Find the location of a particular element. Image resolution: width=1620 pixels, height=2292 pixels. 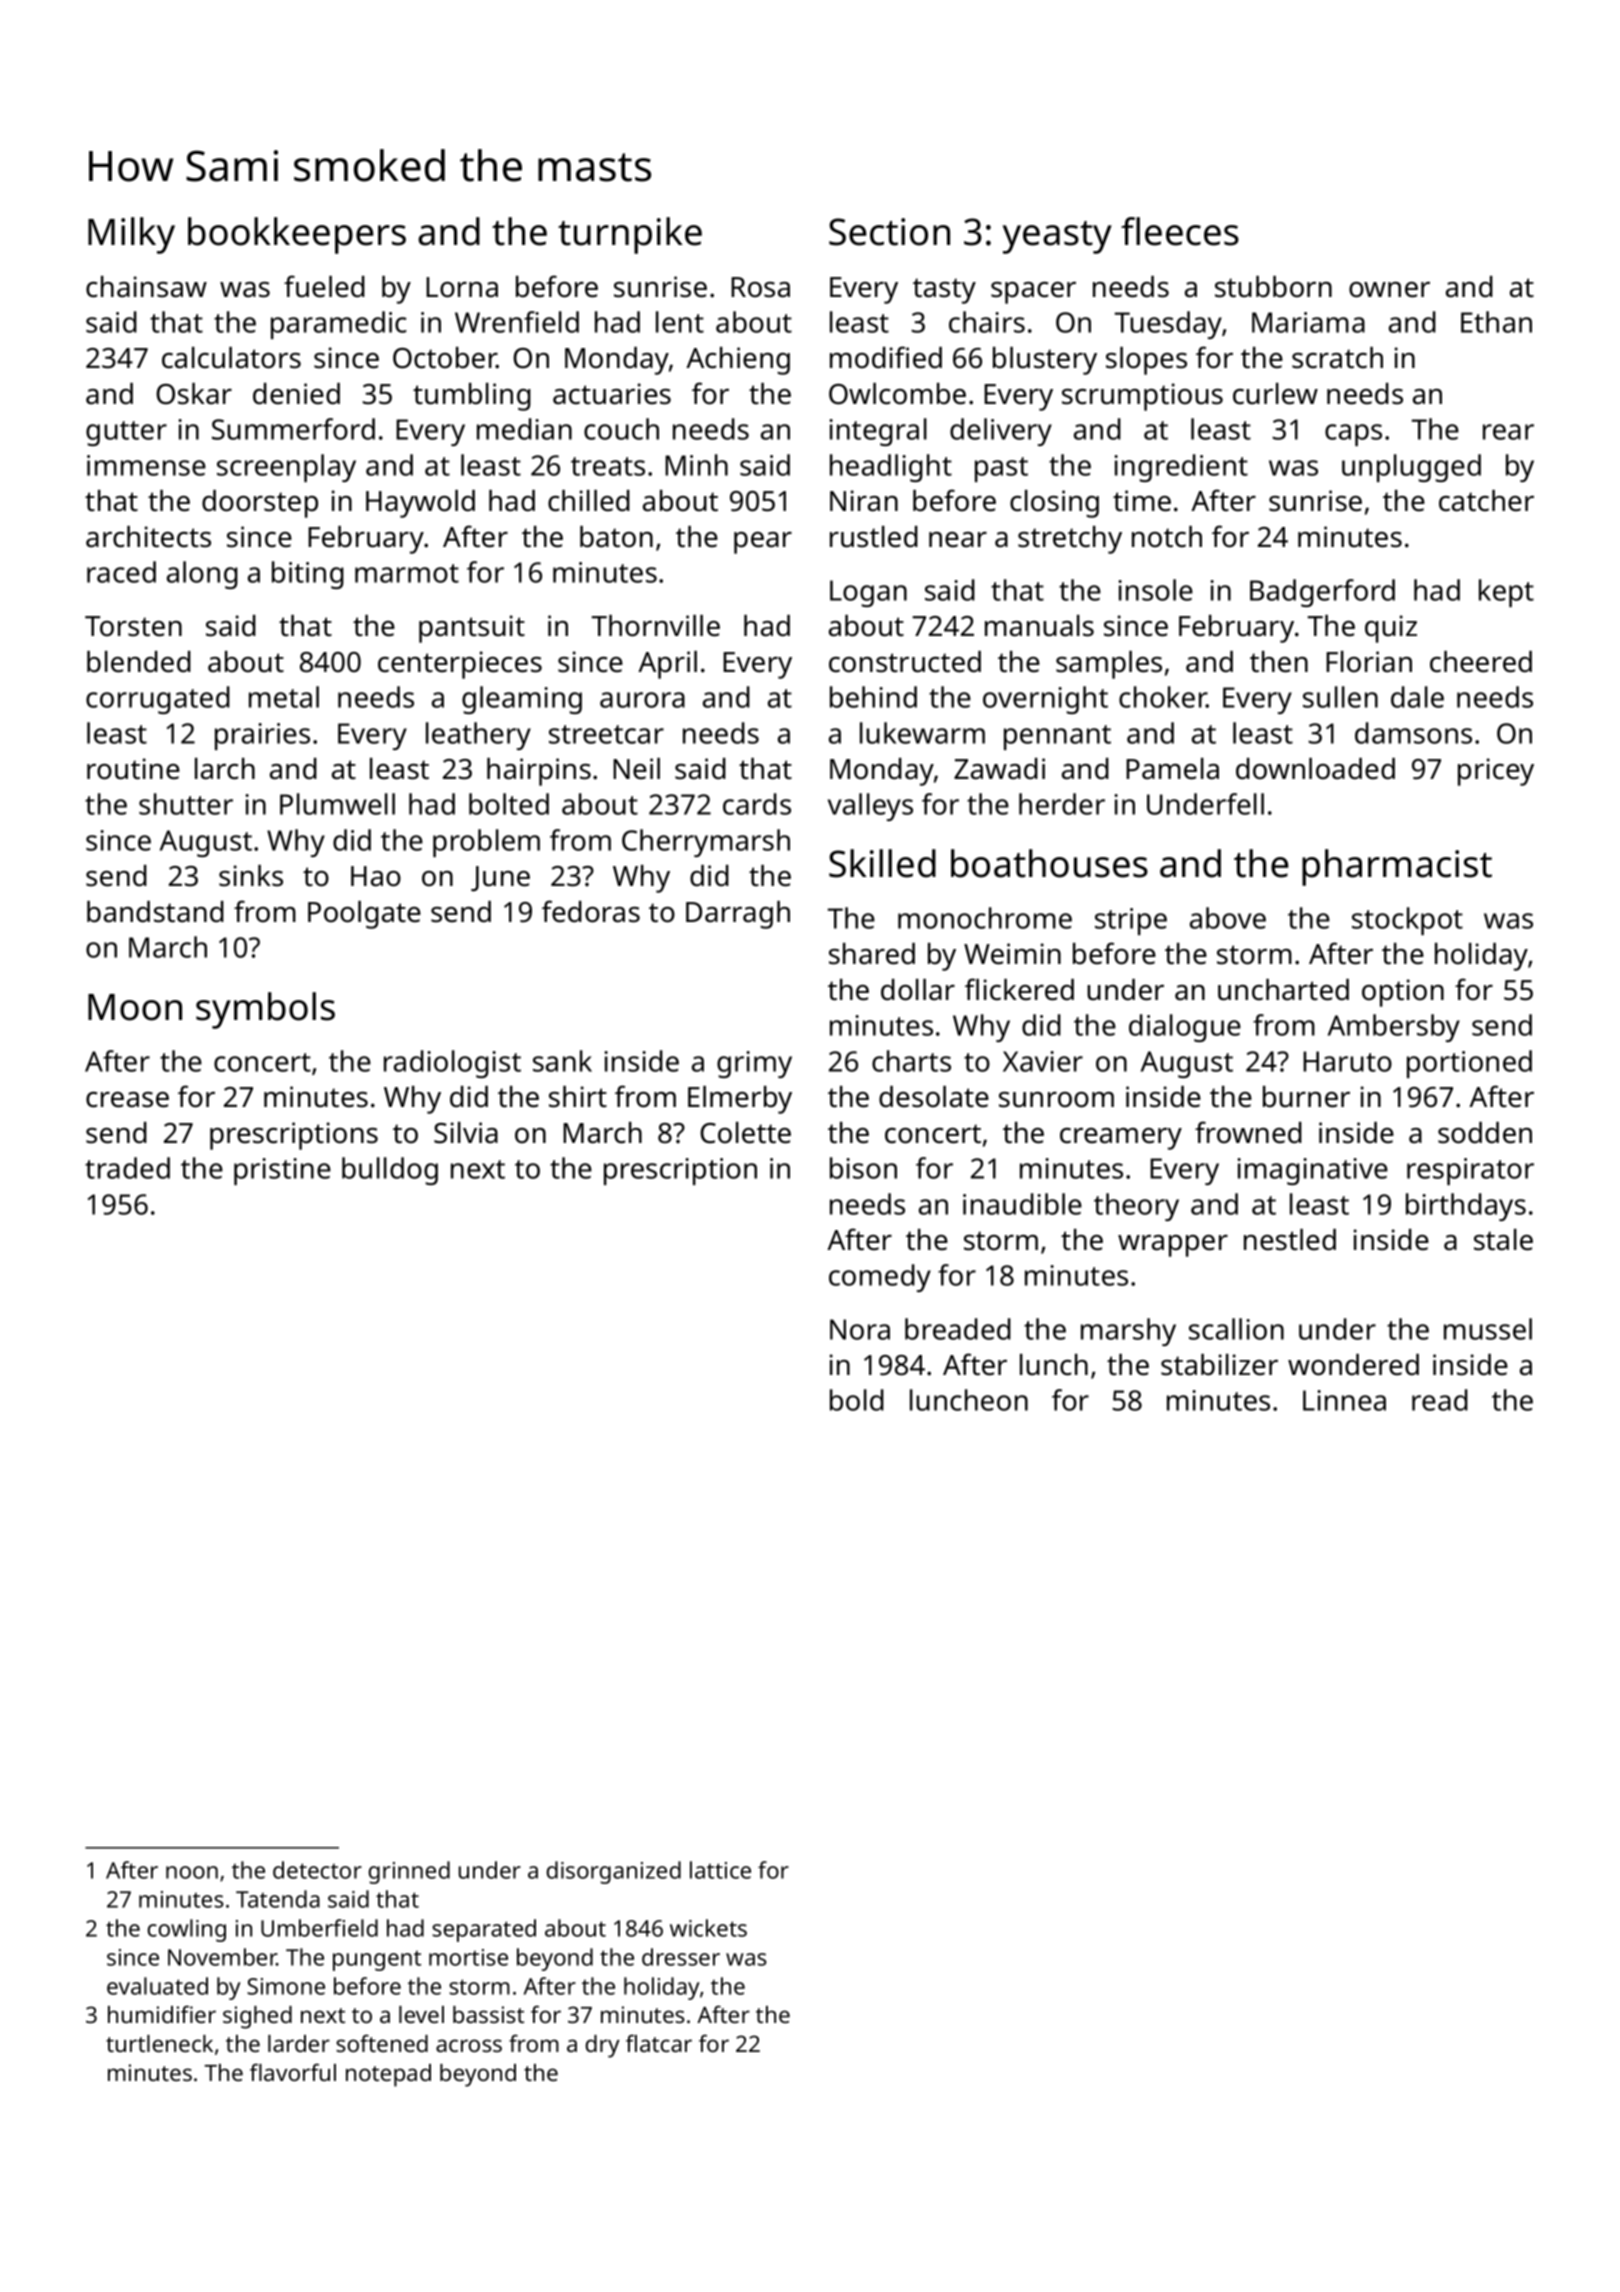

radiologist is located at coordinates (452, 1064).
